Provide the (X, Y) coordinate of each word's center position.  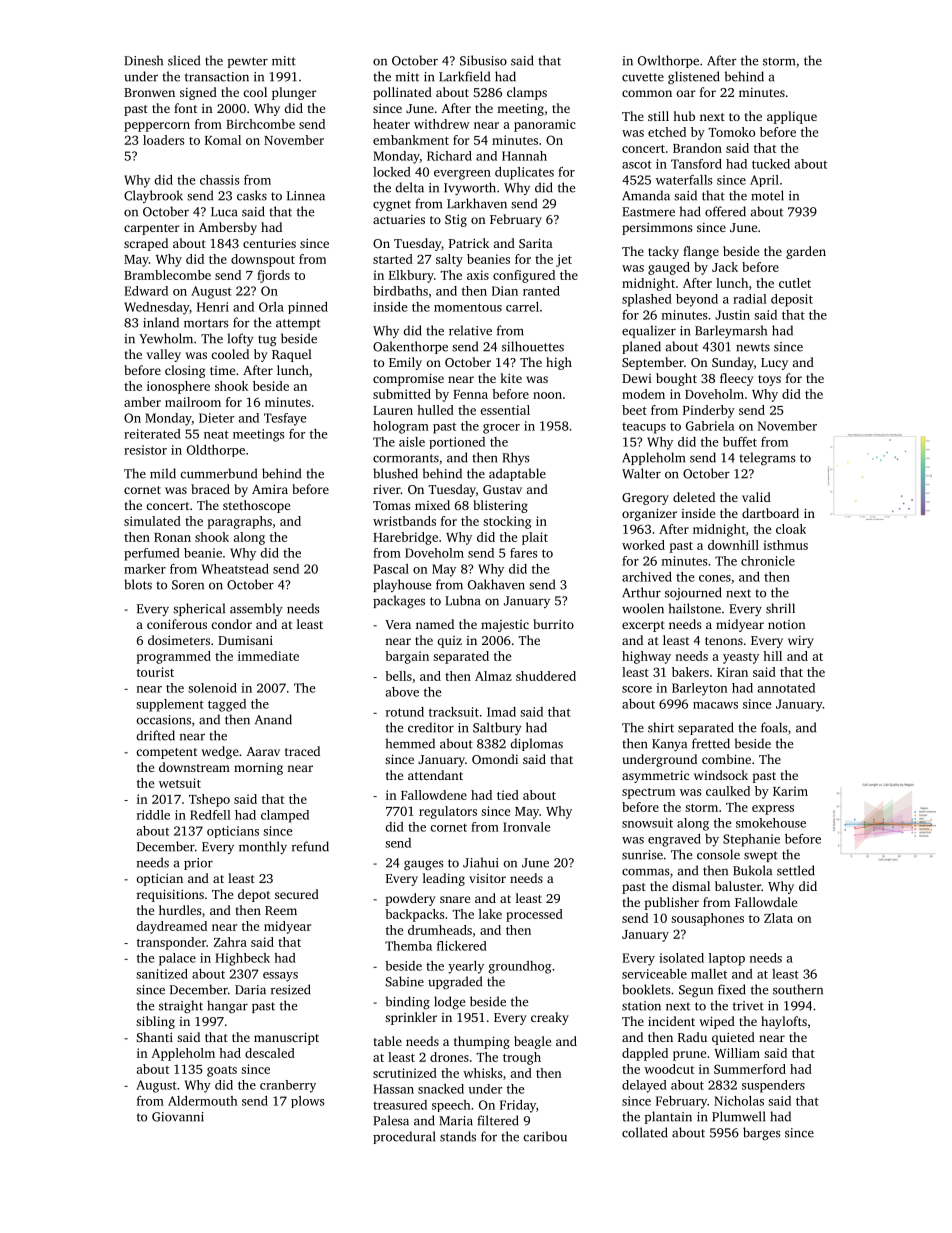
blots (138, 584)
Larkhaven (477, 203)
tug (267, 340)
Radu (692, 1037)
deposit (792, 300)
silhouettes (533, 346)
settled (796, 870)
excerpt (643, 626)
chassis (220, 180)
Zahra (230, 942)
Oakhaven (496, 584)
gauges (424, 865)
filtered (498, 1120)
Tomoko (731, 132)
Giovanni (178, 1117)
